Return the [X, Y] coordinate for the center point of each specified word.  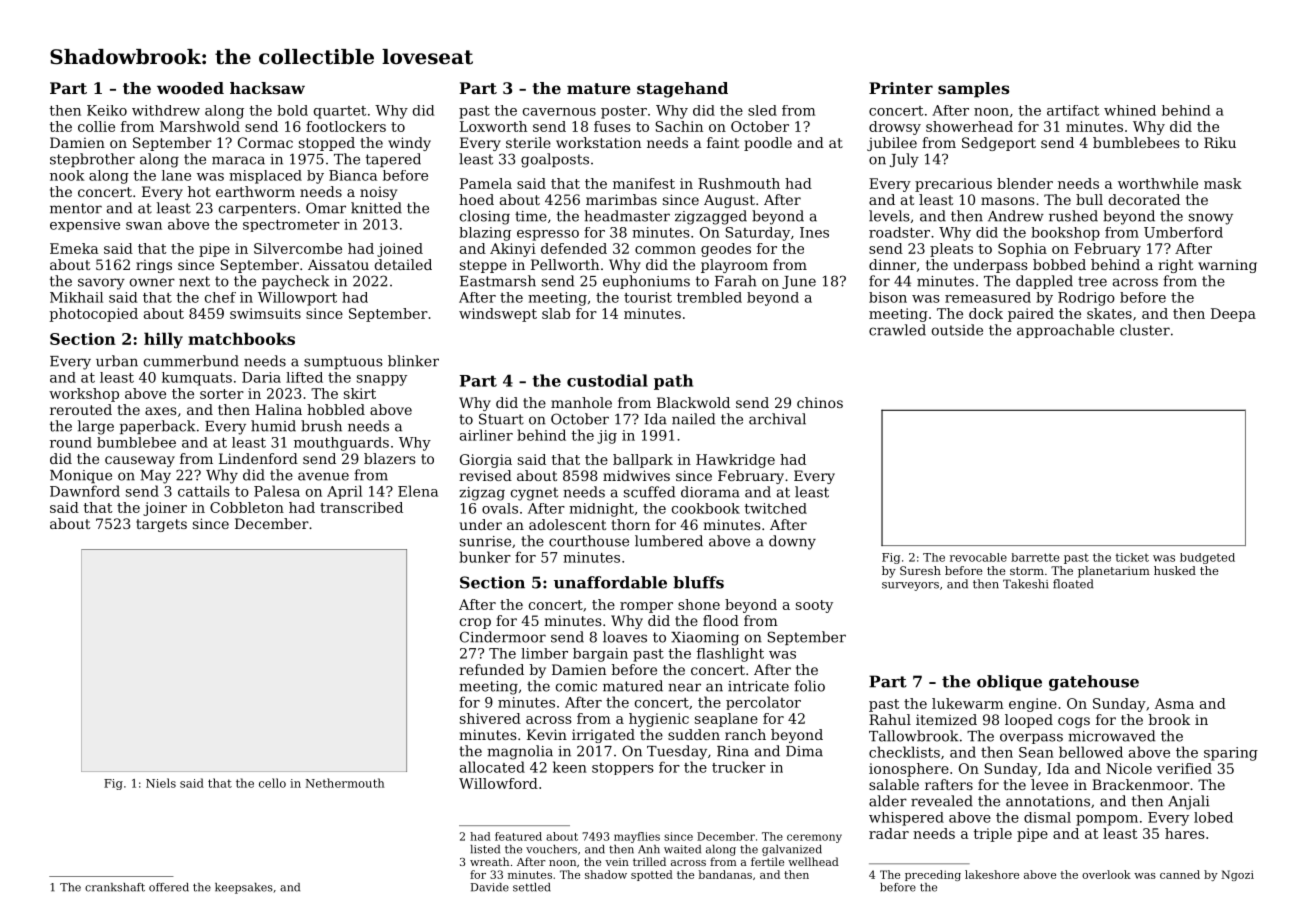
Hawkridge [735, 461]
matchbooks [241, 338]
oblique [1009, 683]
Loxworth [493, 126]
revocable [978, 557]
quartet [340, 112]
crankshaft [115, 887]
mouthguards [341, 444]
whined [1130, 110]
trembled [709, 297]
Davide [490, 887]
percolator [763, 703]
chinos [820, 402]
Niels [161, 783]
